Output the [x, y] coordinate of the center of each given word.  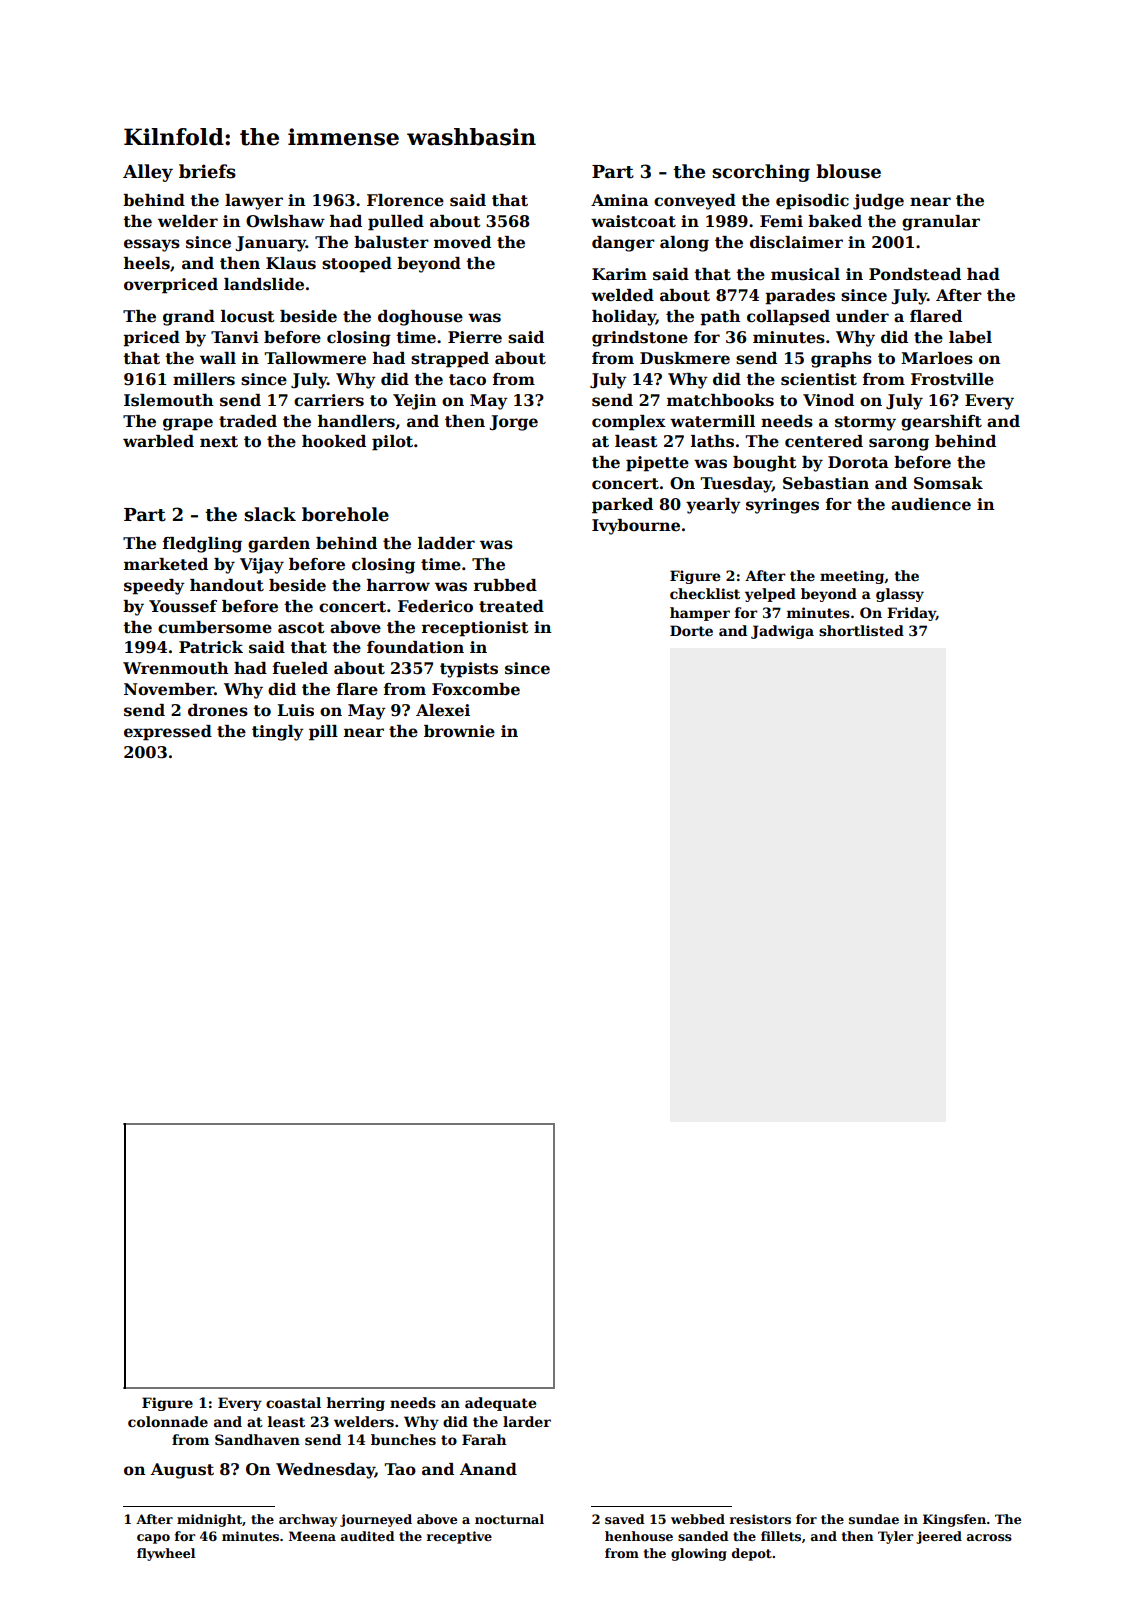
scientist [819, 379]
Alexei [443, 710]
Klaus [291, 263]
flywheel [166, 1554]
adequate [500, 1404]
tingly [278, 733]
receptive [459, 1537]
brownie [459, 731]
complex [629, 423]
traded [248, 421]
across [989, 1537]
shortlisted [861, 630]
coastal [293, 1402]
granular [941, 223]
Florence [405, 200]
